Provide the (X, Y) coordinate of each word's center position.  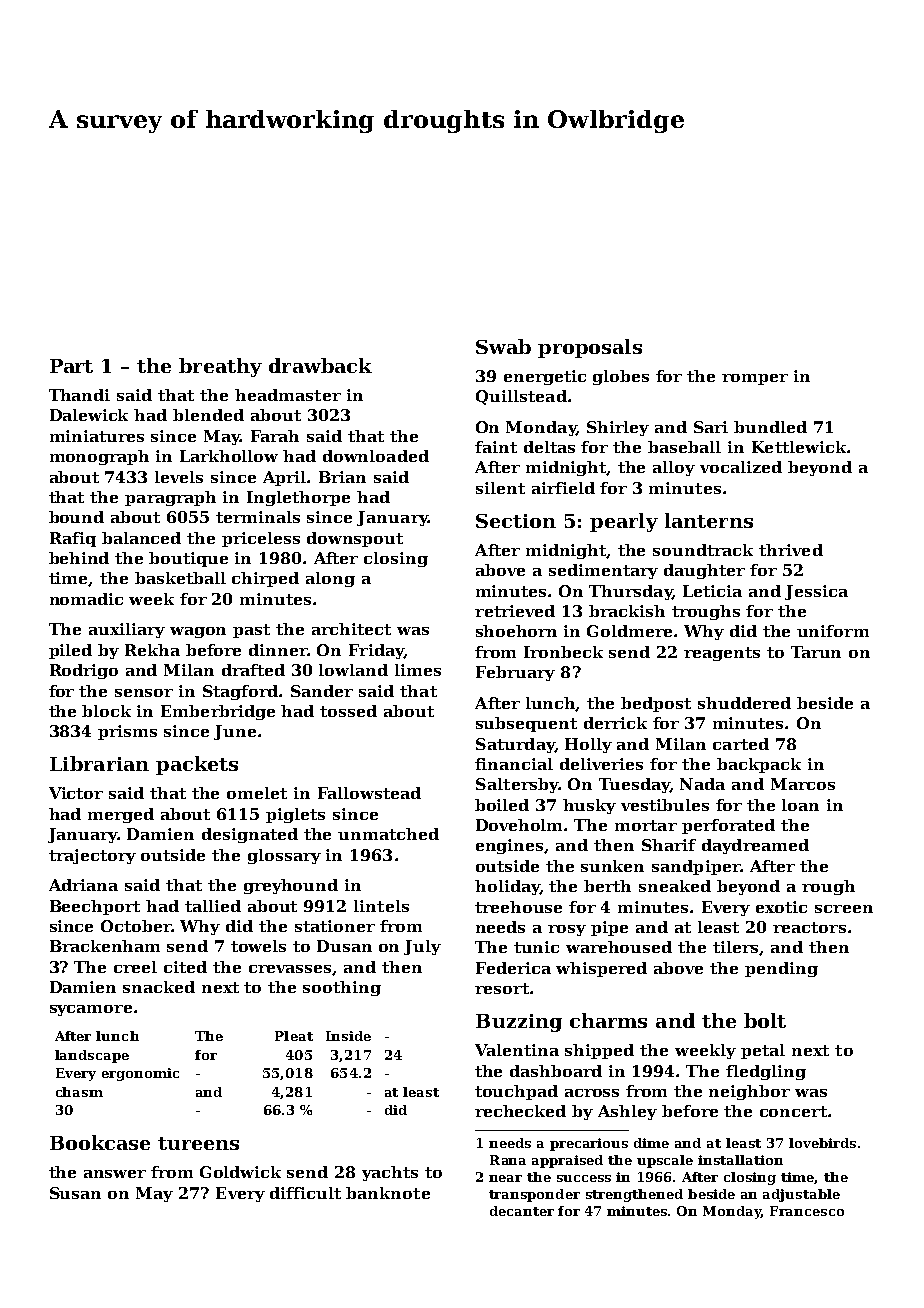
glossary (284, 856)
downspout (355, 539)
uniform (833, 631)
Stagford (240, 692)
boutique (188, 559)
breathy (220, 367)
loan (800, 805)
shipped (599, 1051)
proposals (590, 348)
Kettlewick (799, 447)
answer (115, 1174)
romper (755, 379)
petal (763, 1051)
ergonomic (140, 1074)
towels (258, 946)
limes (418, 670)
